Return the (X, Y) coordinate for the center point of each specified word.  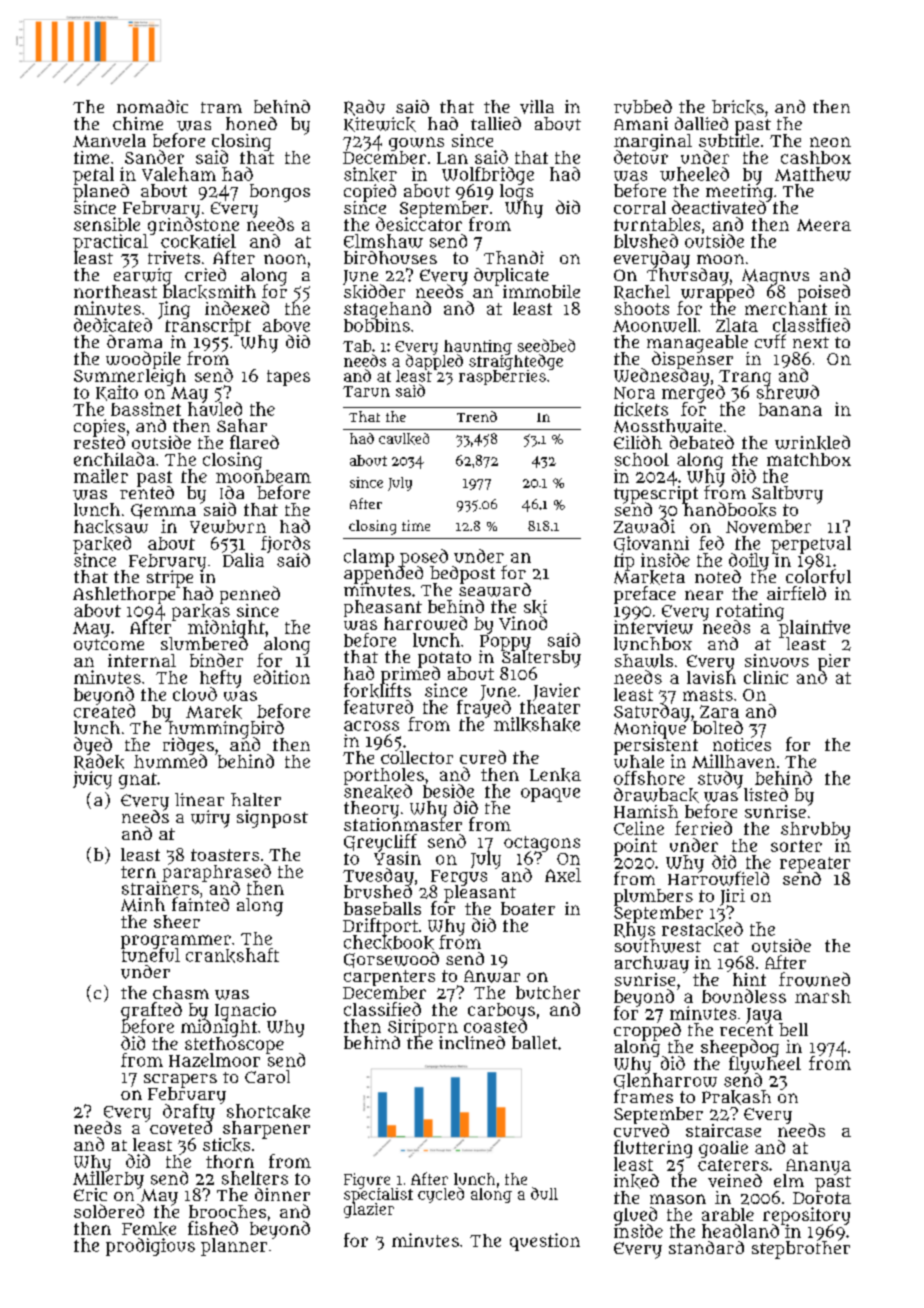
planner (234, 1247)
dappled (434, 362)
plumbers (653, 897)
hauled (215, 409)
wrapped (717, 293)
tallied (496, 123)
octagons (542, 844)
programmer (176, 942)
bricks (738, 107)
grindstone (192, 226)
